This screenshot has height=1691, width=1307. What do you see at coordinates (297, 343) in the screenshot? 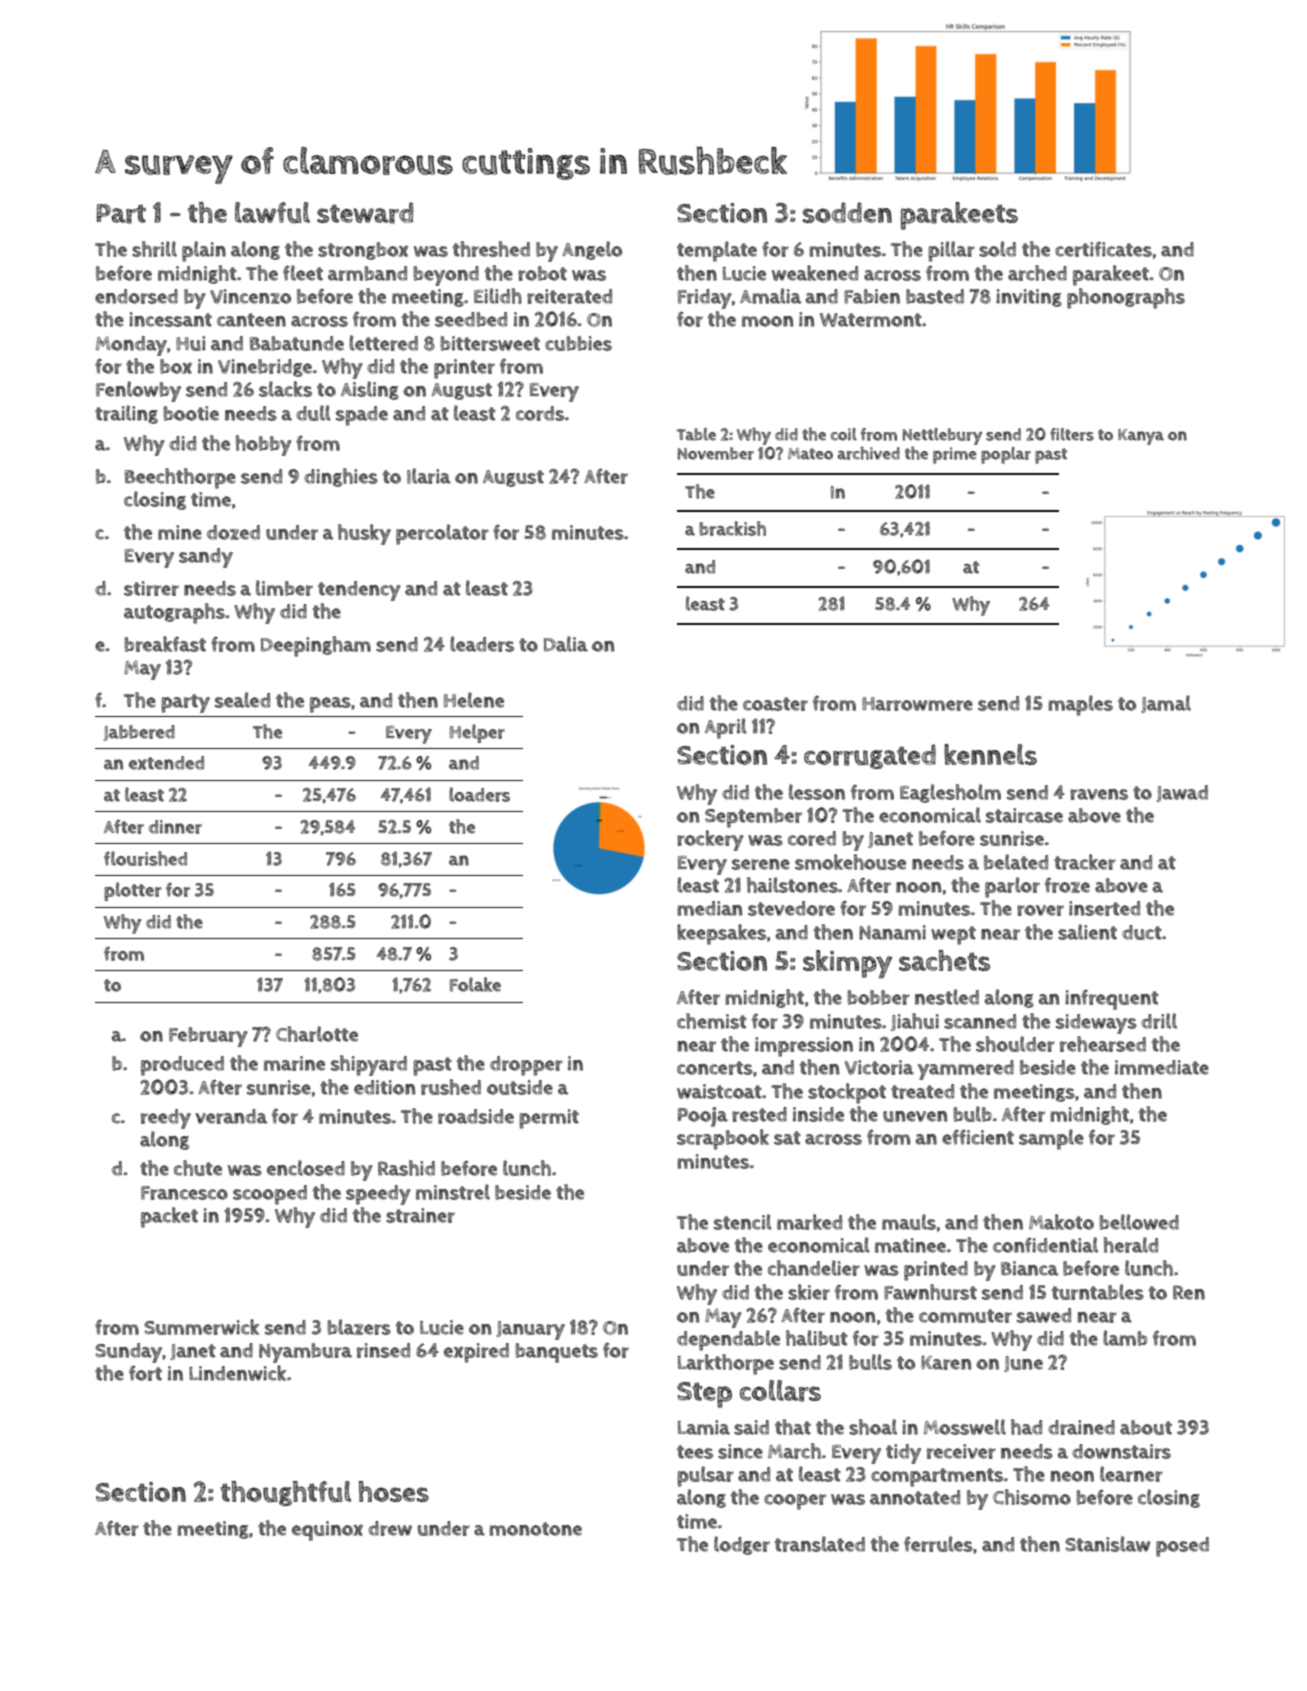
I see `Babatunde` at bounding box center [297, 343].
